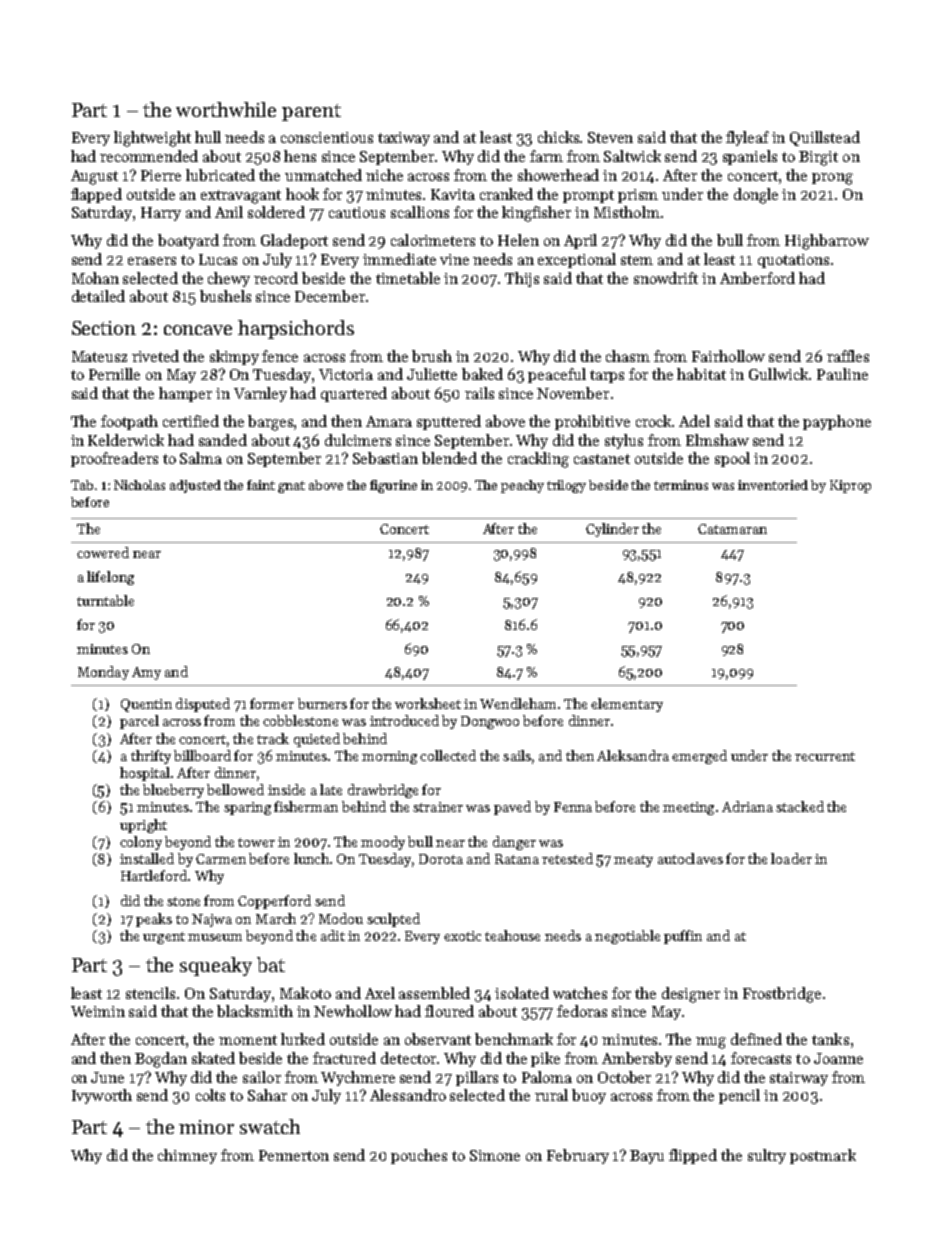  What do you see at coordinates (210, 1095) in the screenshot?
I see `colts` at bounding box center [210, 1095].
